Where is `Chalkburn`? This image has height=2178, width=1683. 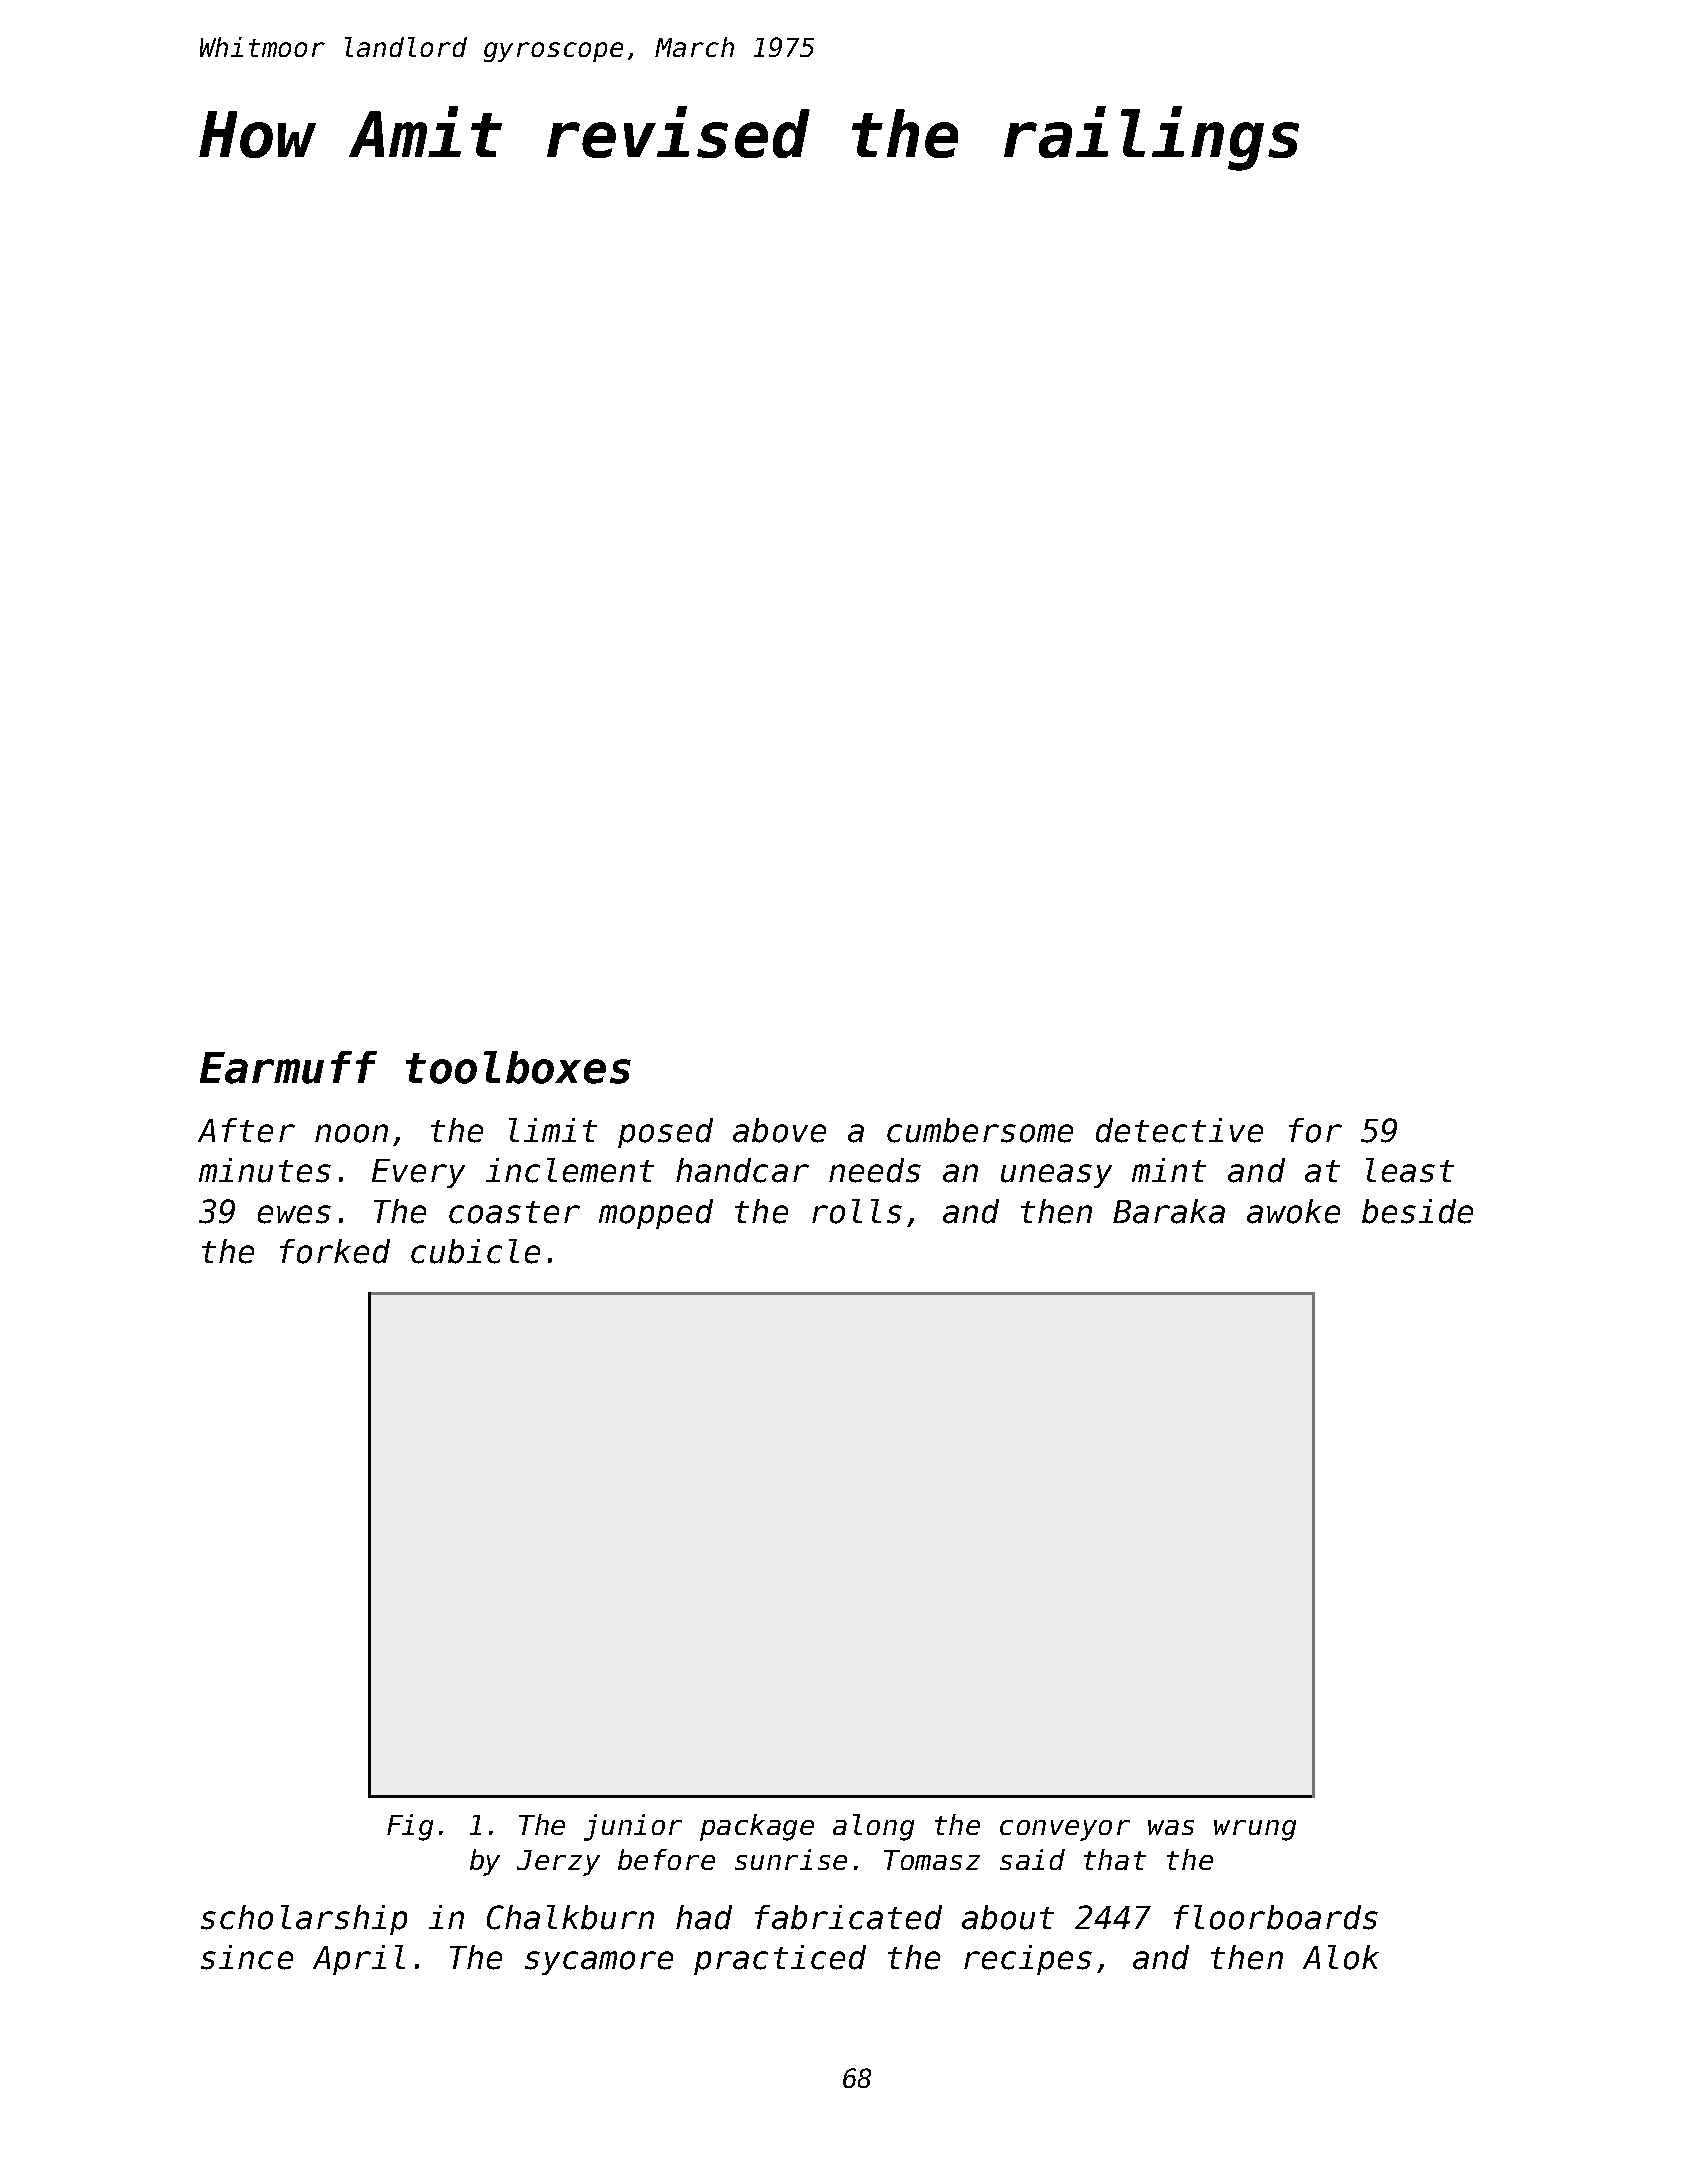
Chalkburn is located at coordinates (570, 1917).
